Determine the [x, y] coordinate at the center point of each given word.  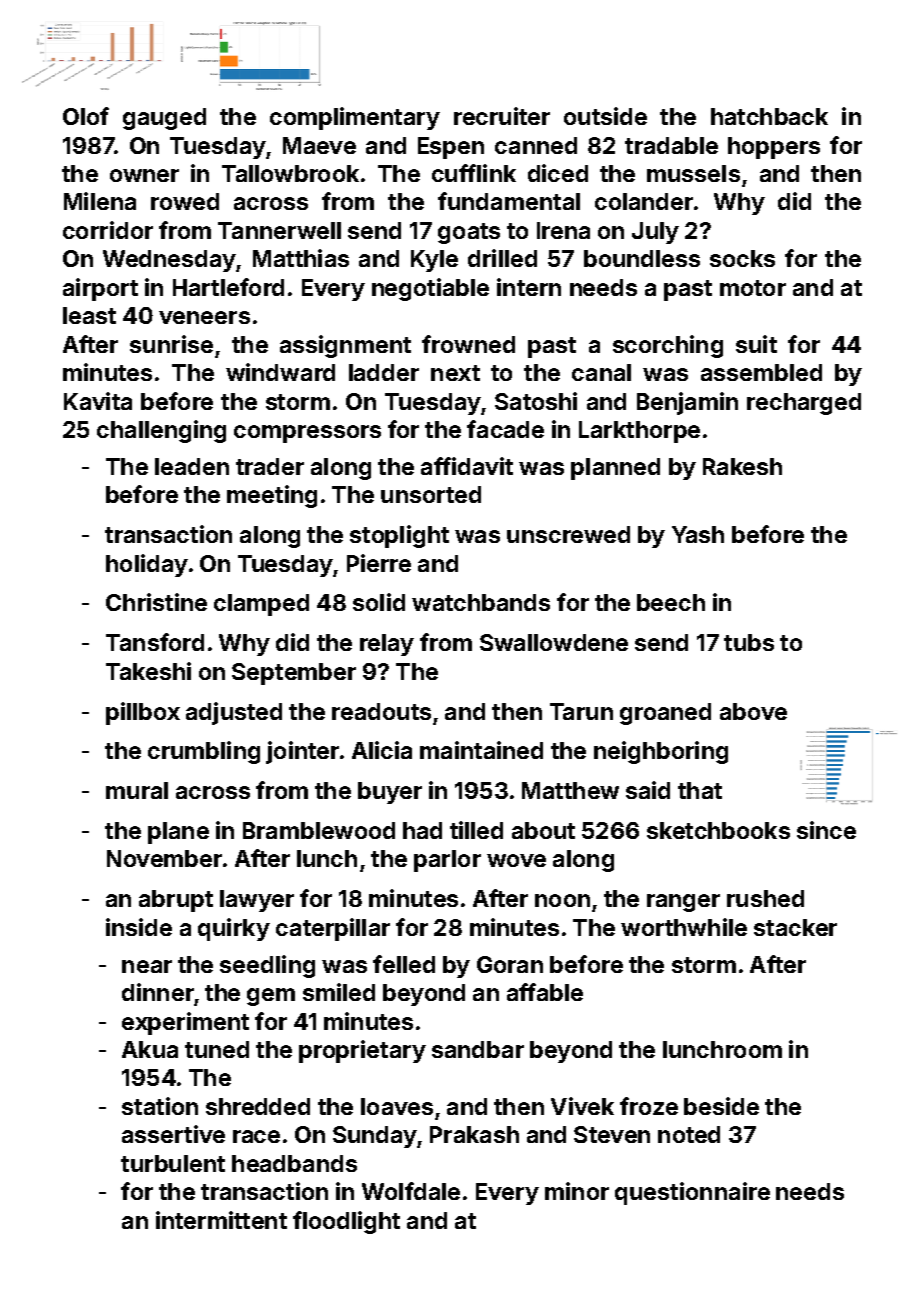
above [753, 711]
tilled [476, 830]
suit [756, 344]
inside [139, 927]
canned [536, 145]
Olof [86, 116]
